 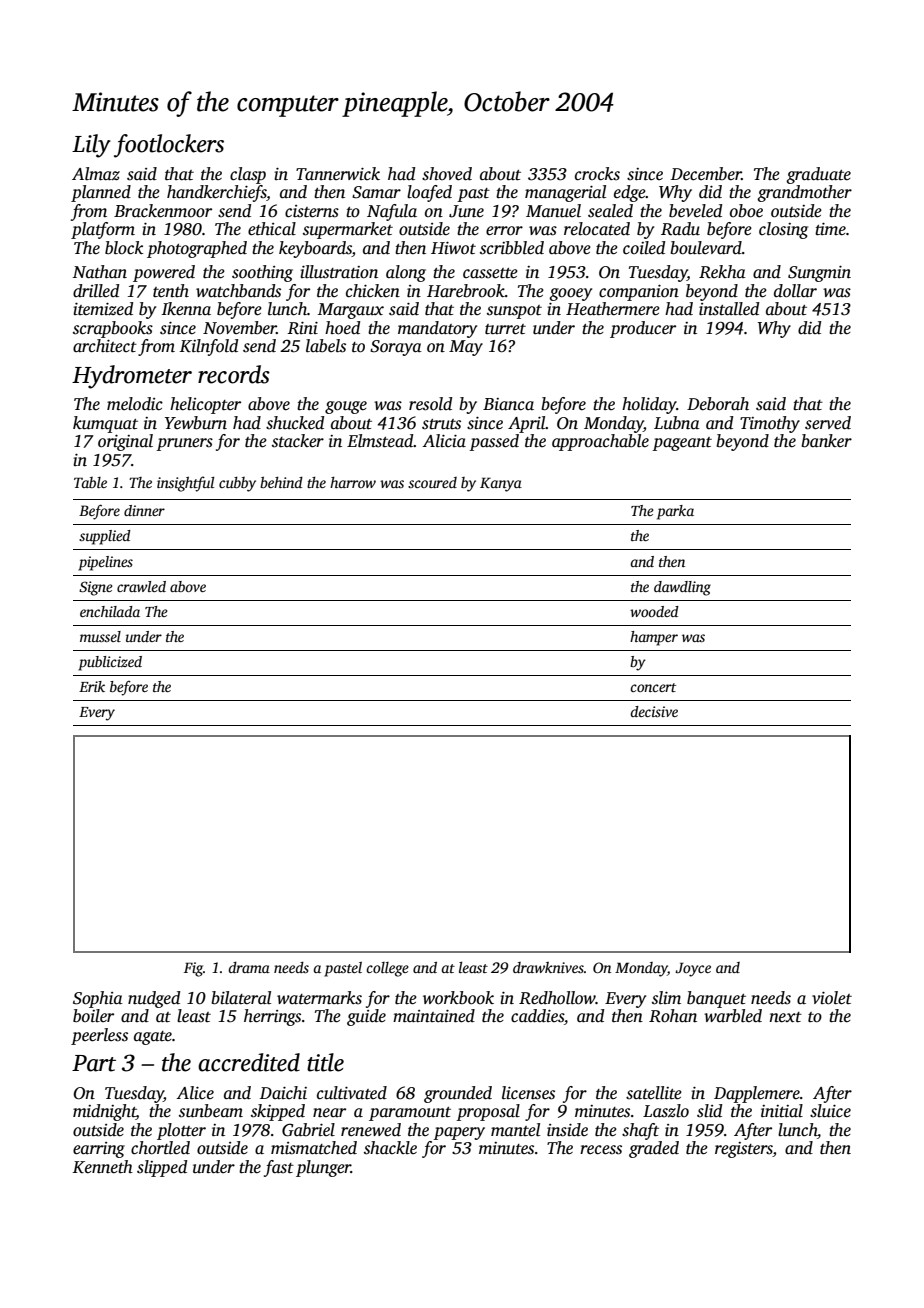 I want to click on Kenneth, so click(x=103, y=1167).
